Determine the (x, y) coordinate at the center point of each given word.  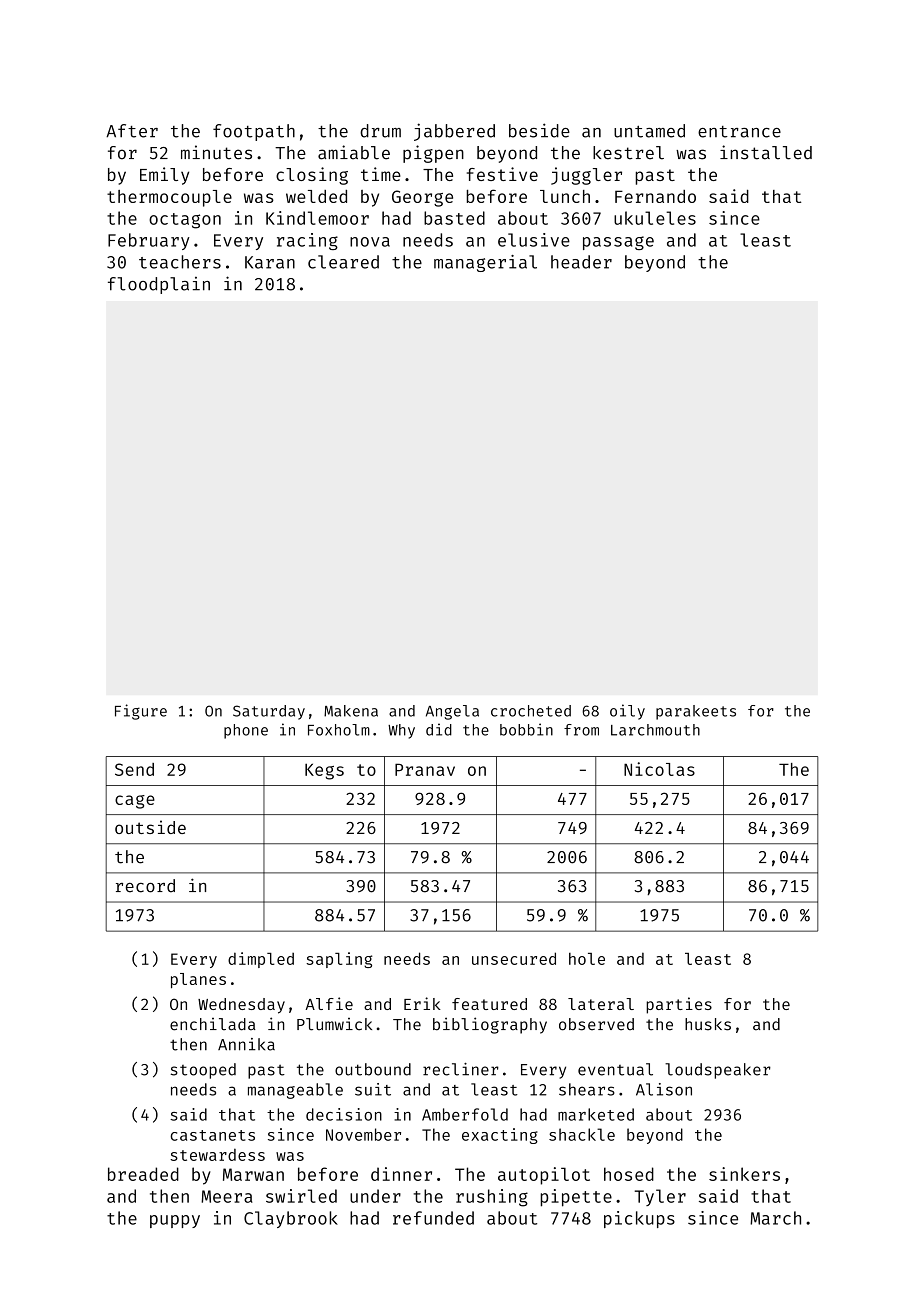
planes (198, 980)
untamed (649, 131)
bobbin (526, 729)
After (132, 131)
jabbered (454, 132)
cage (135, 802)
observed (596, 1024)
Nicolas (659, 769)
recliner (461, 1069)
